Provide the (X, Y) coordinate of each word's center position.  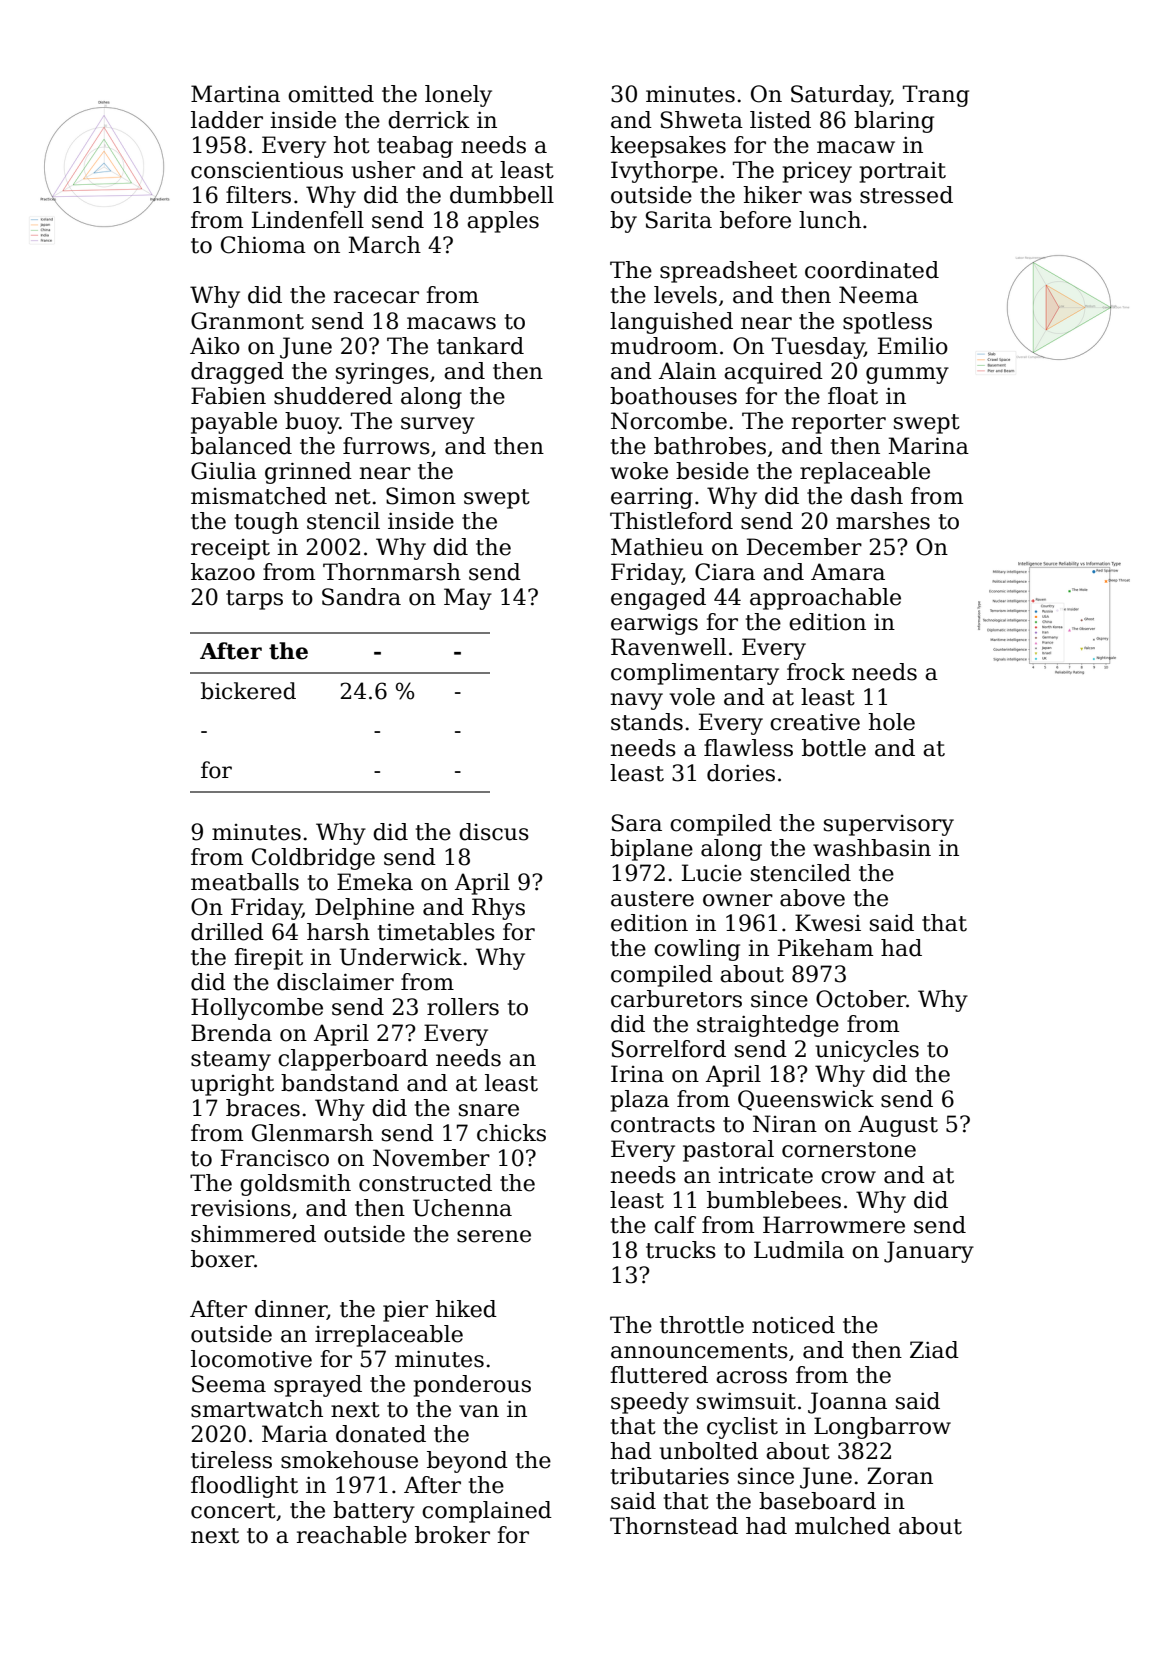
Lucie (712, 873)
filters (258, 195)
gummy (907, 375)
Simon (421, 496)
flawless (748, 748)
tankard (480, 346)
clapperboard (353, 1060)
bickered (248, 691)
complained (487, 1512)
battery (374, 1512)
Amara (848, 572)
